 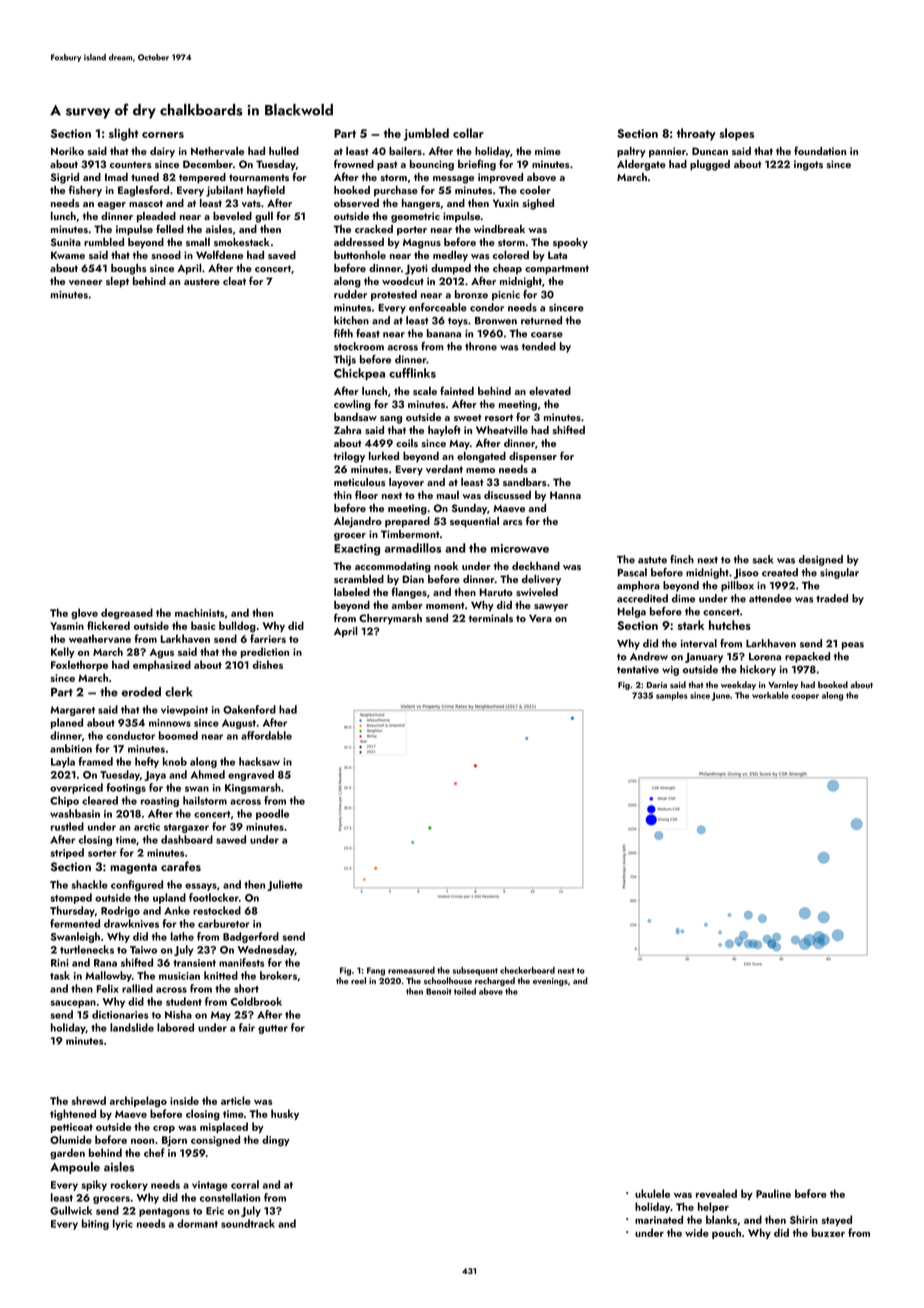 What do you see at coordinates (60, 975) in the document?
I see `task` at bounding box center [60, 975].
